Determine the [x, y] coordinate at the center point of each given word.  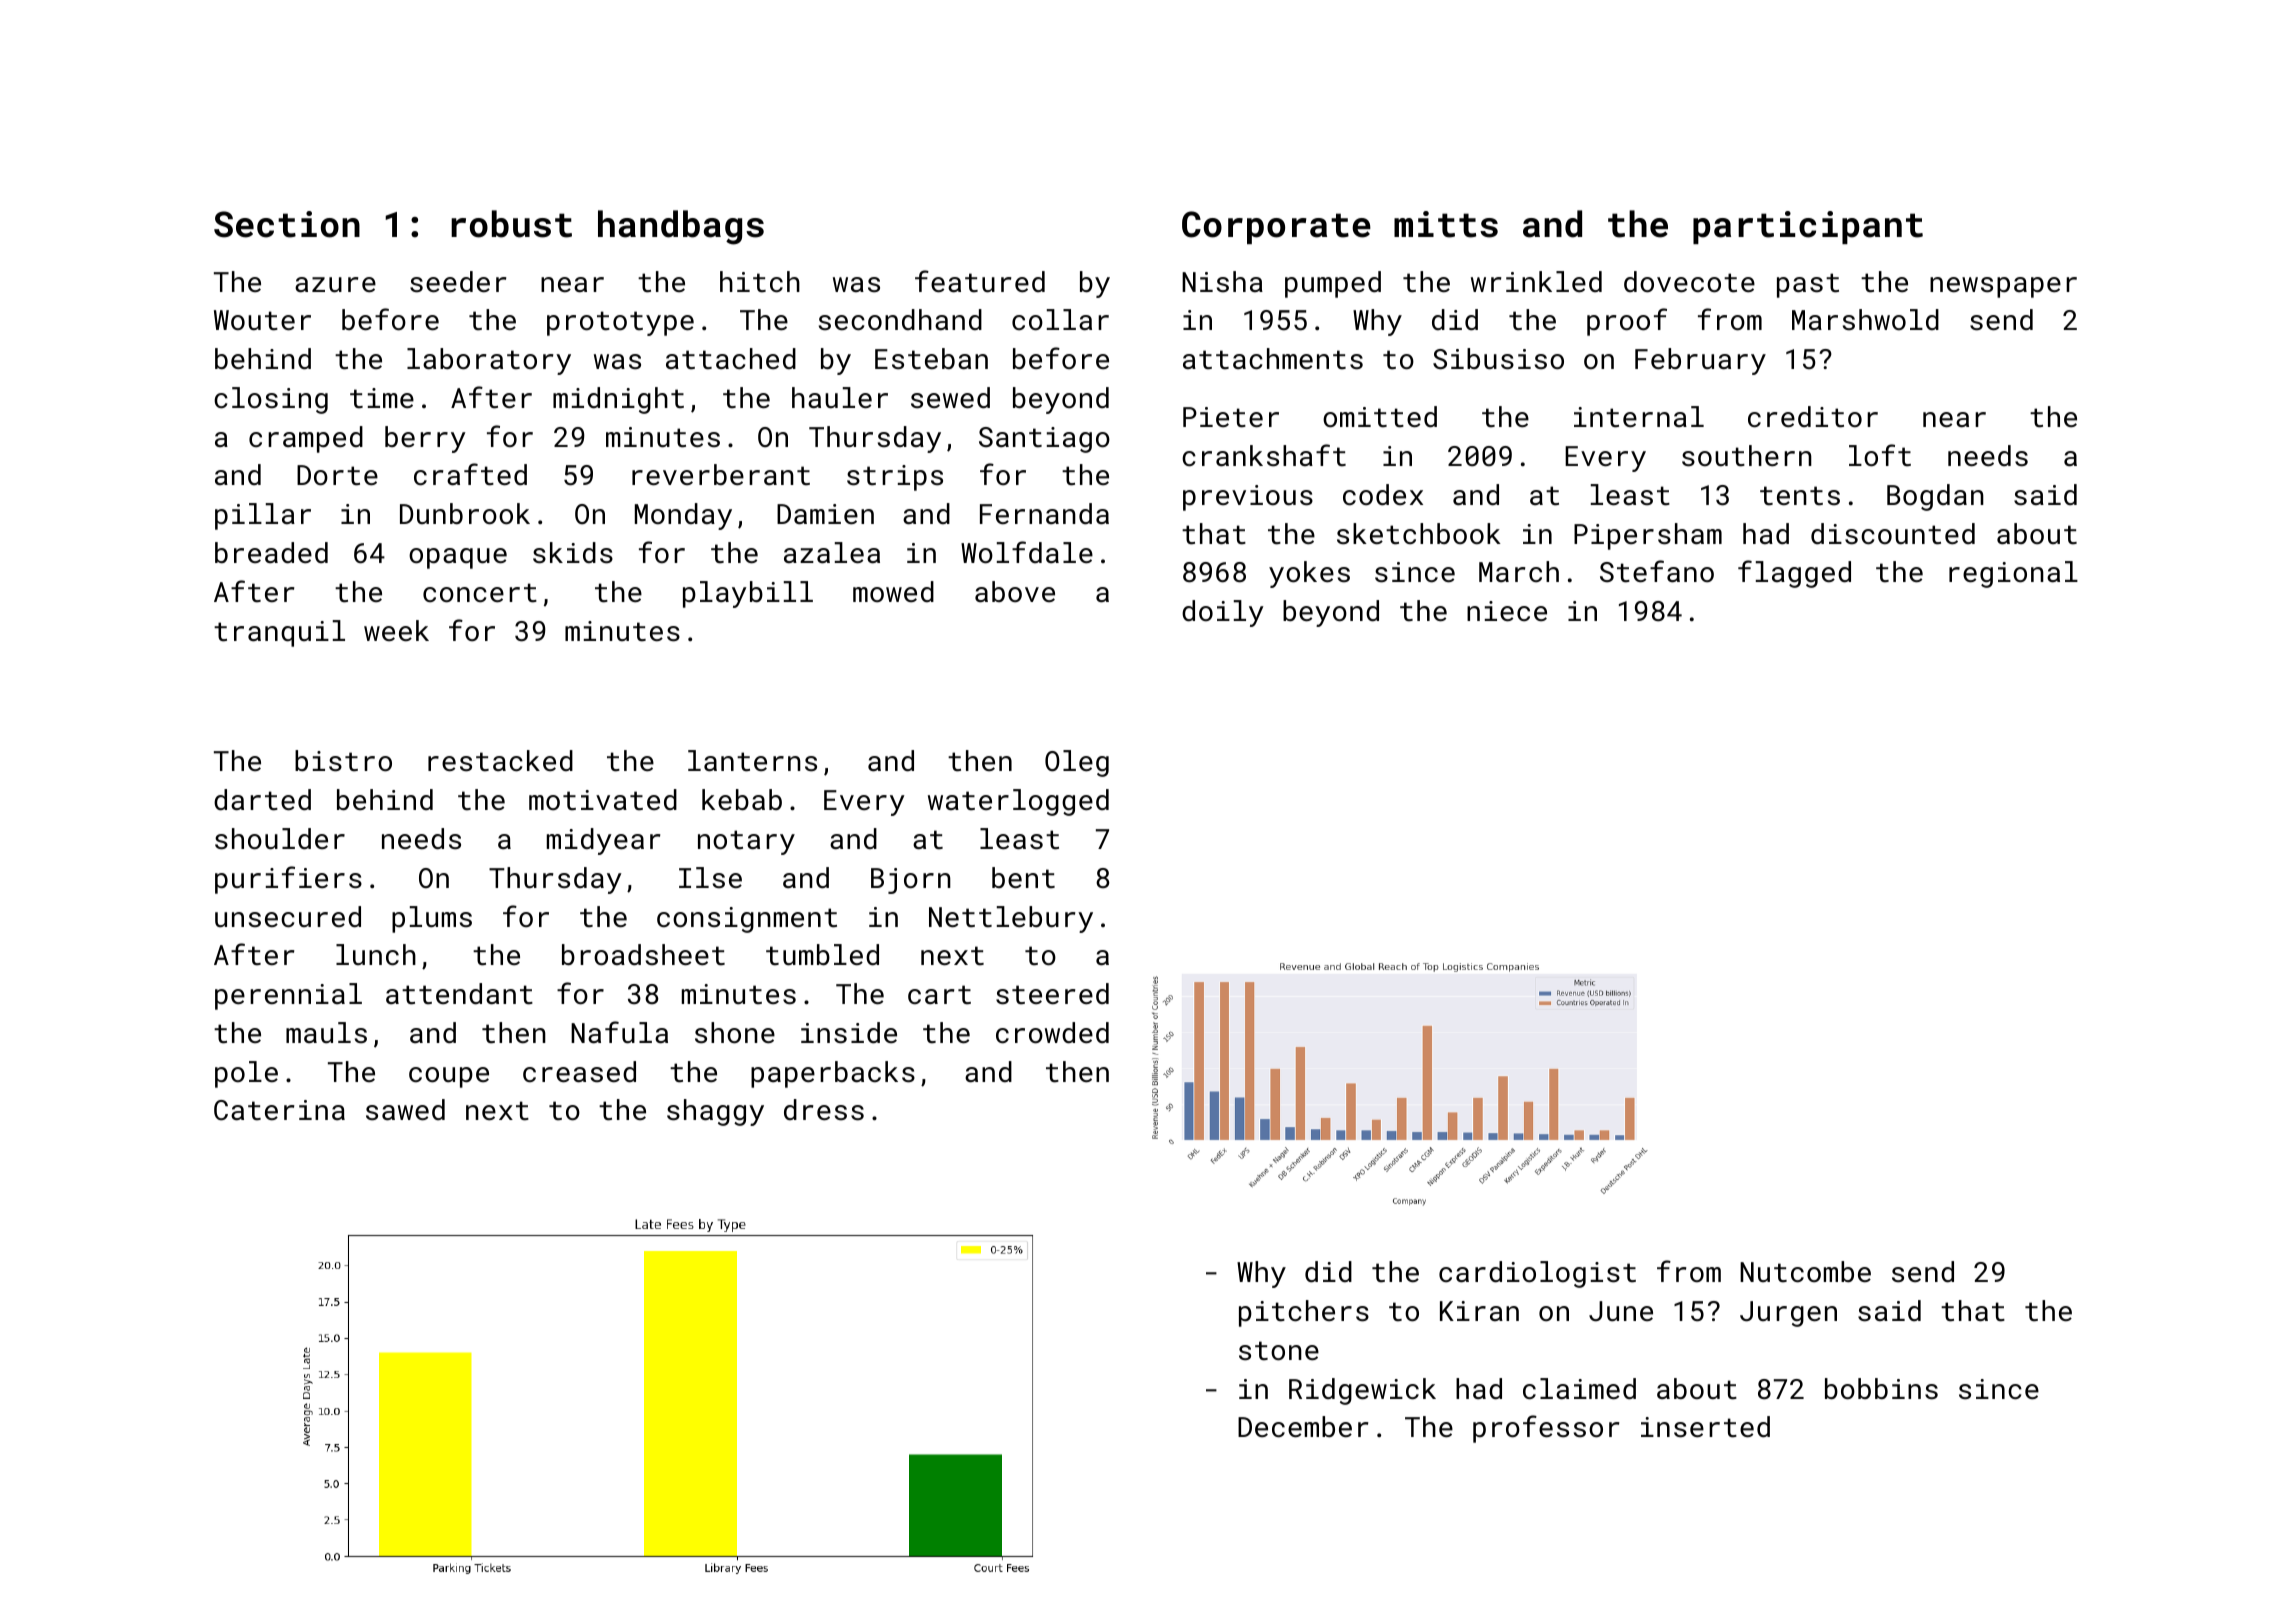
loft [1880, 455]
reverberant [721, 475]
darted [262, 800]
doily [1223, 613]
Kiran [1479, 1311]
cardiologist [1537, 1274]
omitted [1380, 417]
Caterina [279, 1110]
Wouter [262, 320]
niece [1507, 611]
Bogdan [1935, 497]
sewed [950, 398]
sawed [405, 1110]
